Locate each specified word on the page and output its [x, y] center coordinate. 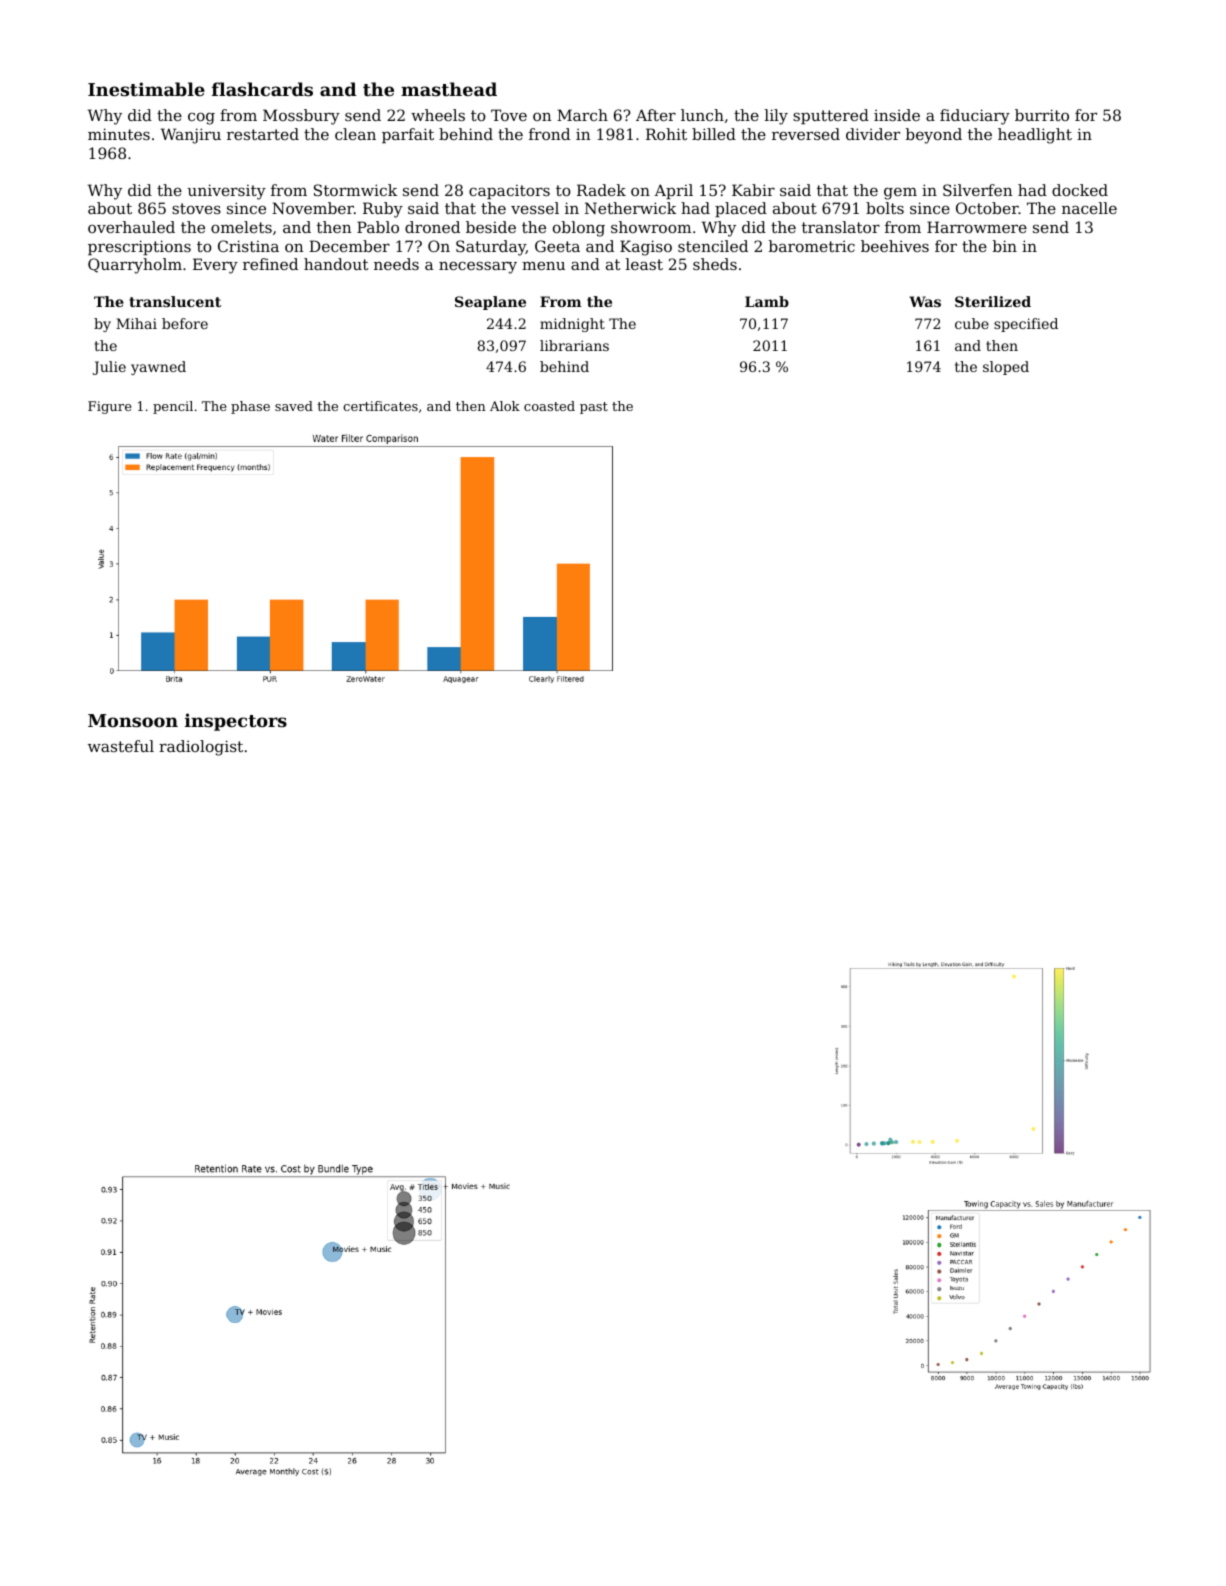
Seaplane [490, 303]
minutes [119, 134]
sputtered [831, 116]
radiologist [201, 748]
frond [549, 134]
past [594, 408]
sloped [1006, 368]
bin [1005, 246]
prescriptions [139, 247]
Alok [505, 406]
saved [294, 406]
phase [250, 407]
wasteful [121, 746]
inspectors [236, 722]
